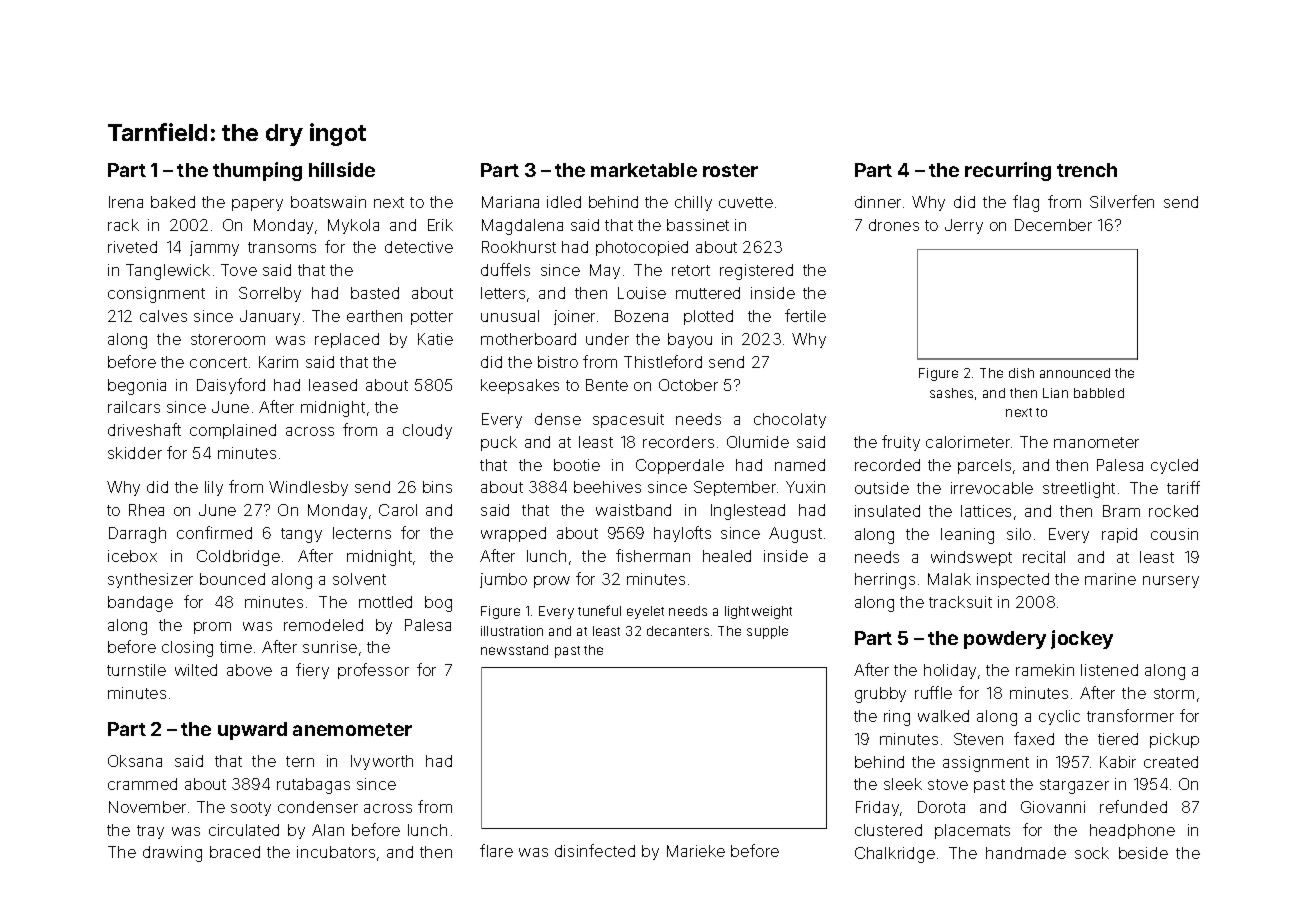 The image size is (1308, 924). Describe the element at coordinates (163, 316) in the screenshot. I see `calves` at that location.
